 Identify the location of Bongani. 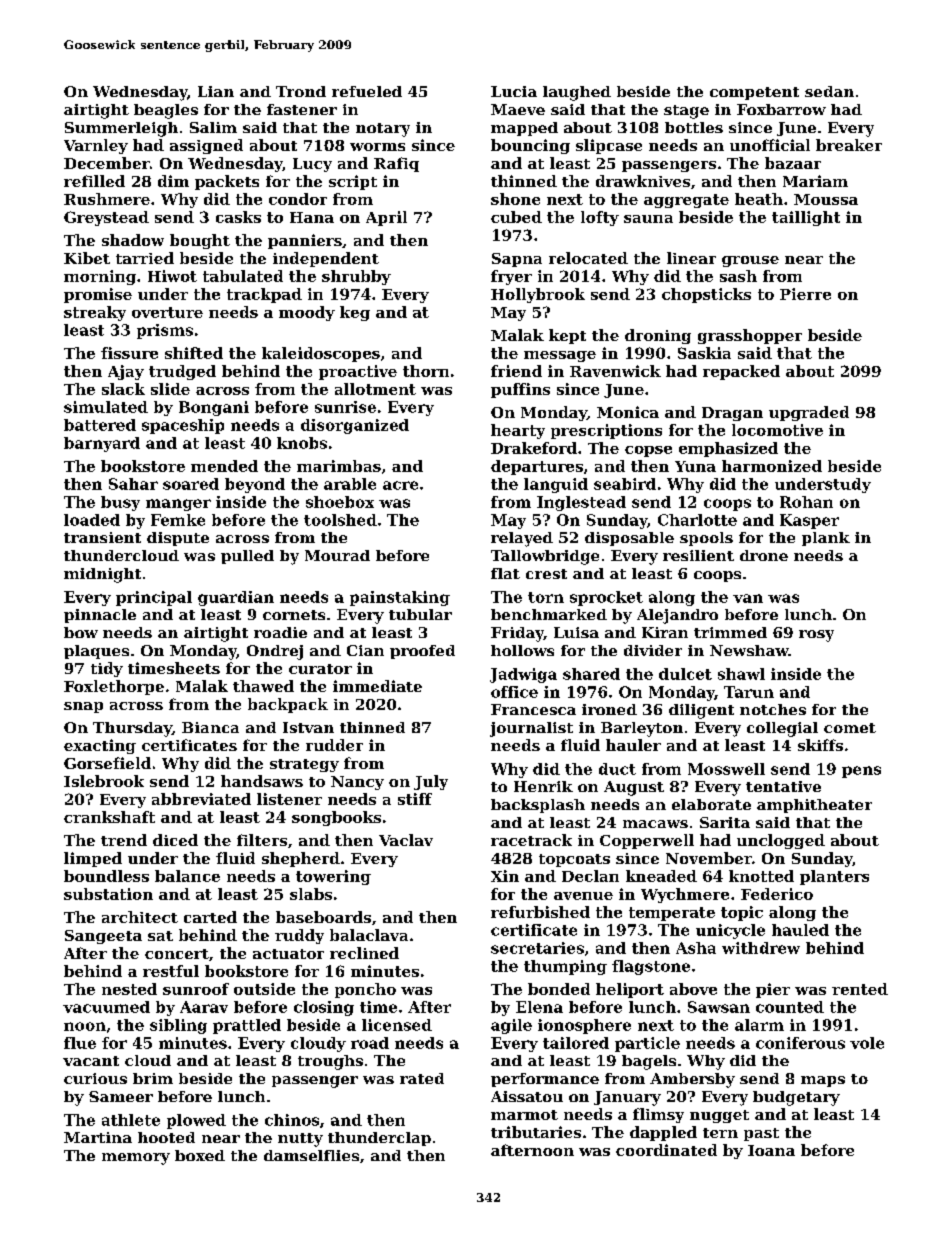
(214, 408).
